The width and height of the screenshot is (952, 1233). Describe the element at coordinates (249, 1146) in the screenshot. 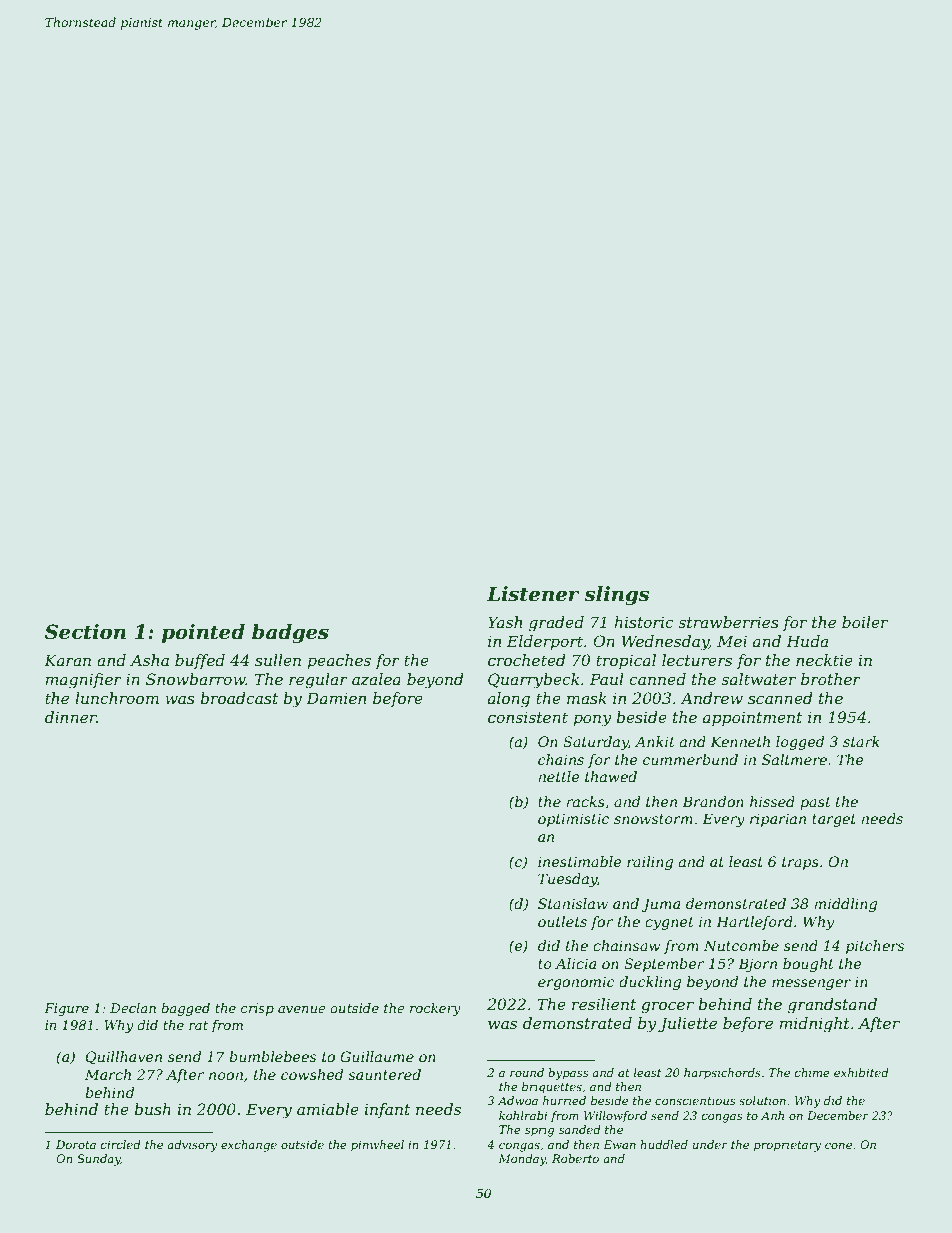

I see `exchange` at that location.
